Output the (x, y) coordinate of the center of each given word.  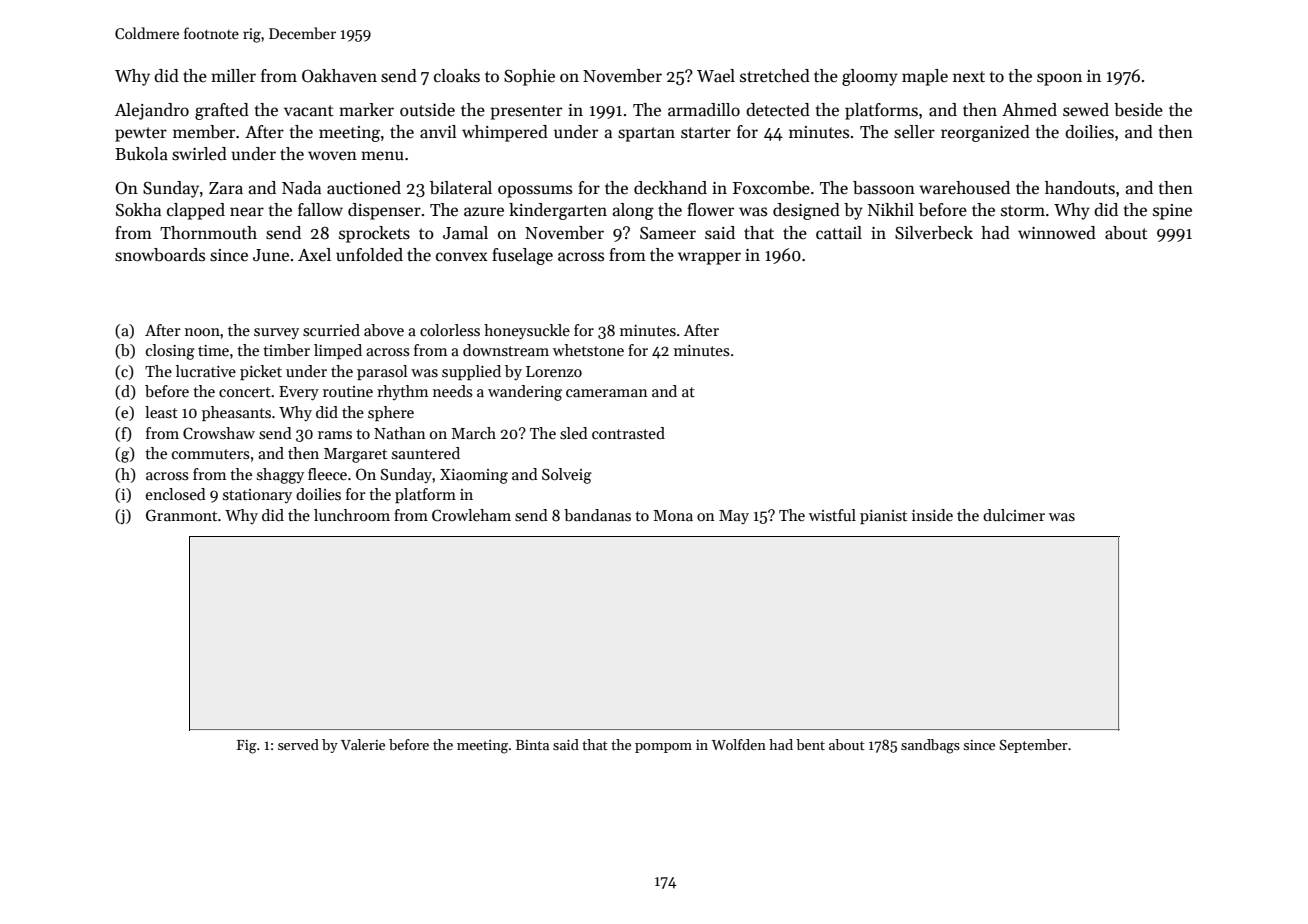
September (1033, 746)
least (161, 412)
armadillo (704, 110)
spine (1172, 212)
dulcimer (1014, 515)
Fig (247, 747)
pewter (141, 134)
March (474, 433)
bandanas (597, 515)
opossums (535, 191)
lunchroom (352, 515)
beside (1138, 110)
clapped (196, 211)
